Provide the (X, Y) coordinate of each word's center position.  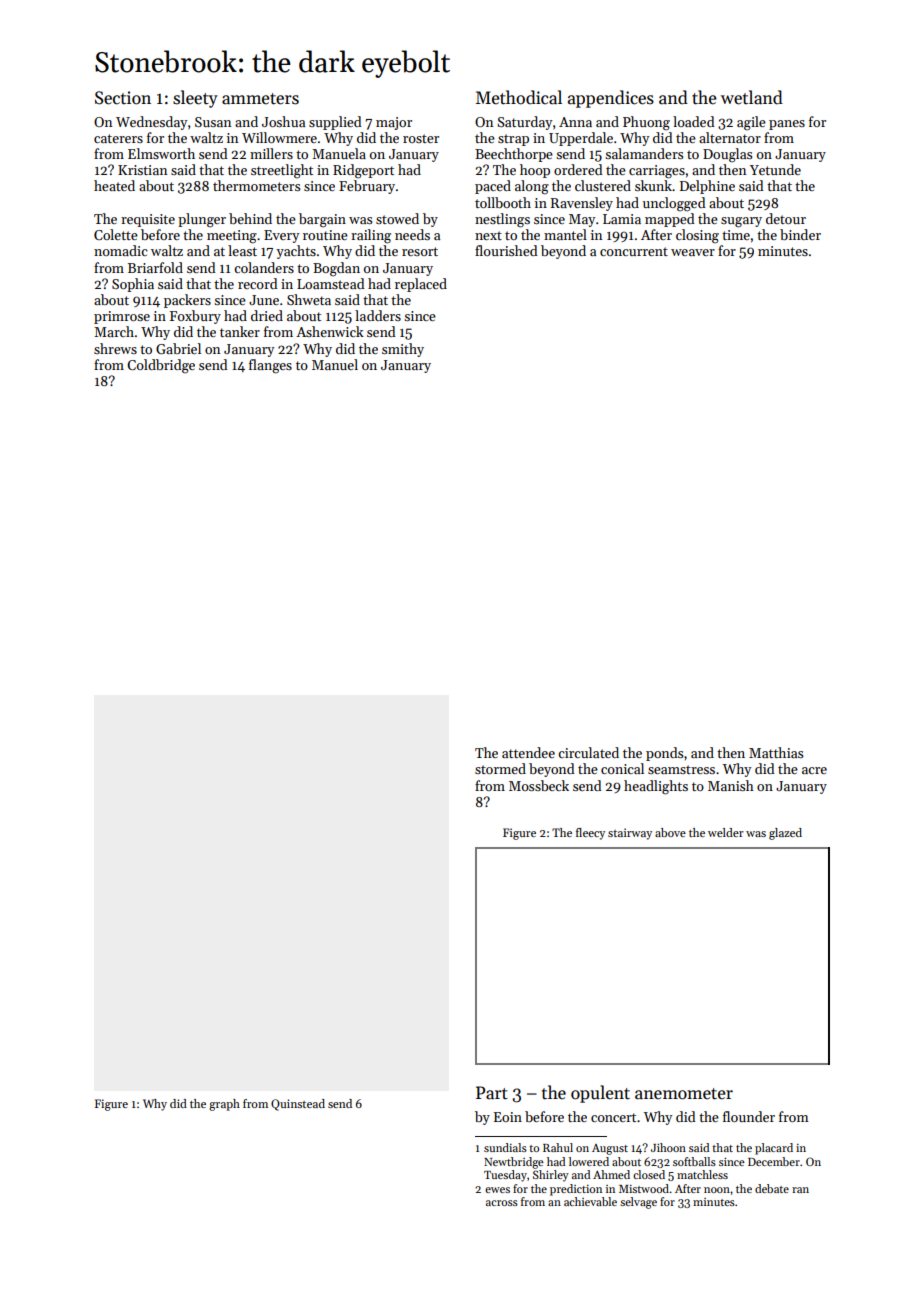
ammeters (260, 99)
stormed (500, 768)
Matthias (776, 752)
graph (224, 1105)
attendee (528, 752)
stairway (630, 834)
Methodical (519, 97)
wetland (752, 97)
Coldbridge (161, 366)
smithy (403, 350)
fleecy (590, 834)
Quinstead (298, 1105)
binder (800, 234)
